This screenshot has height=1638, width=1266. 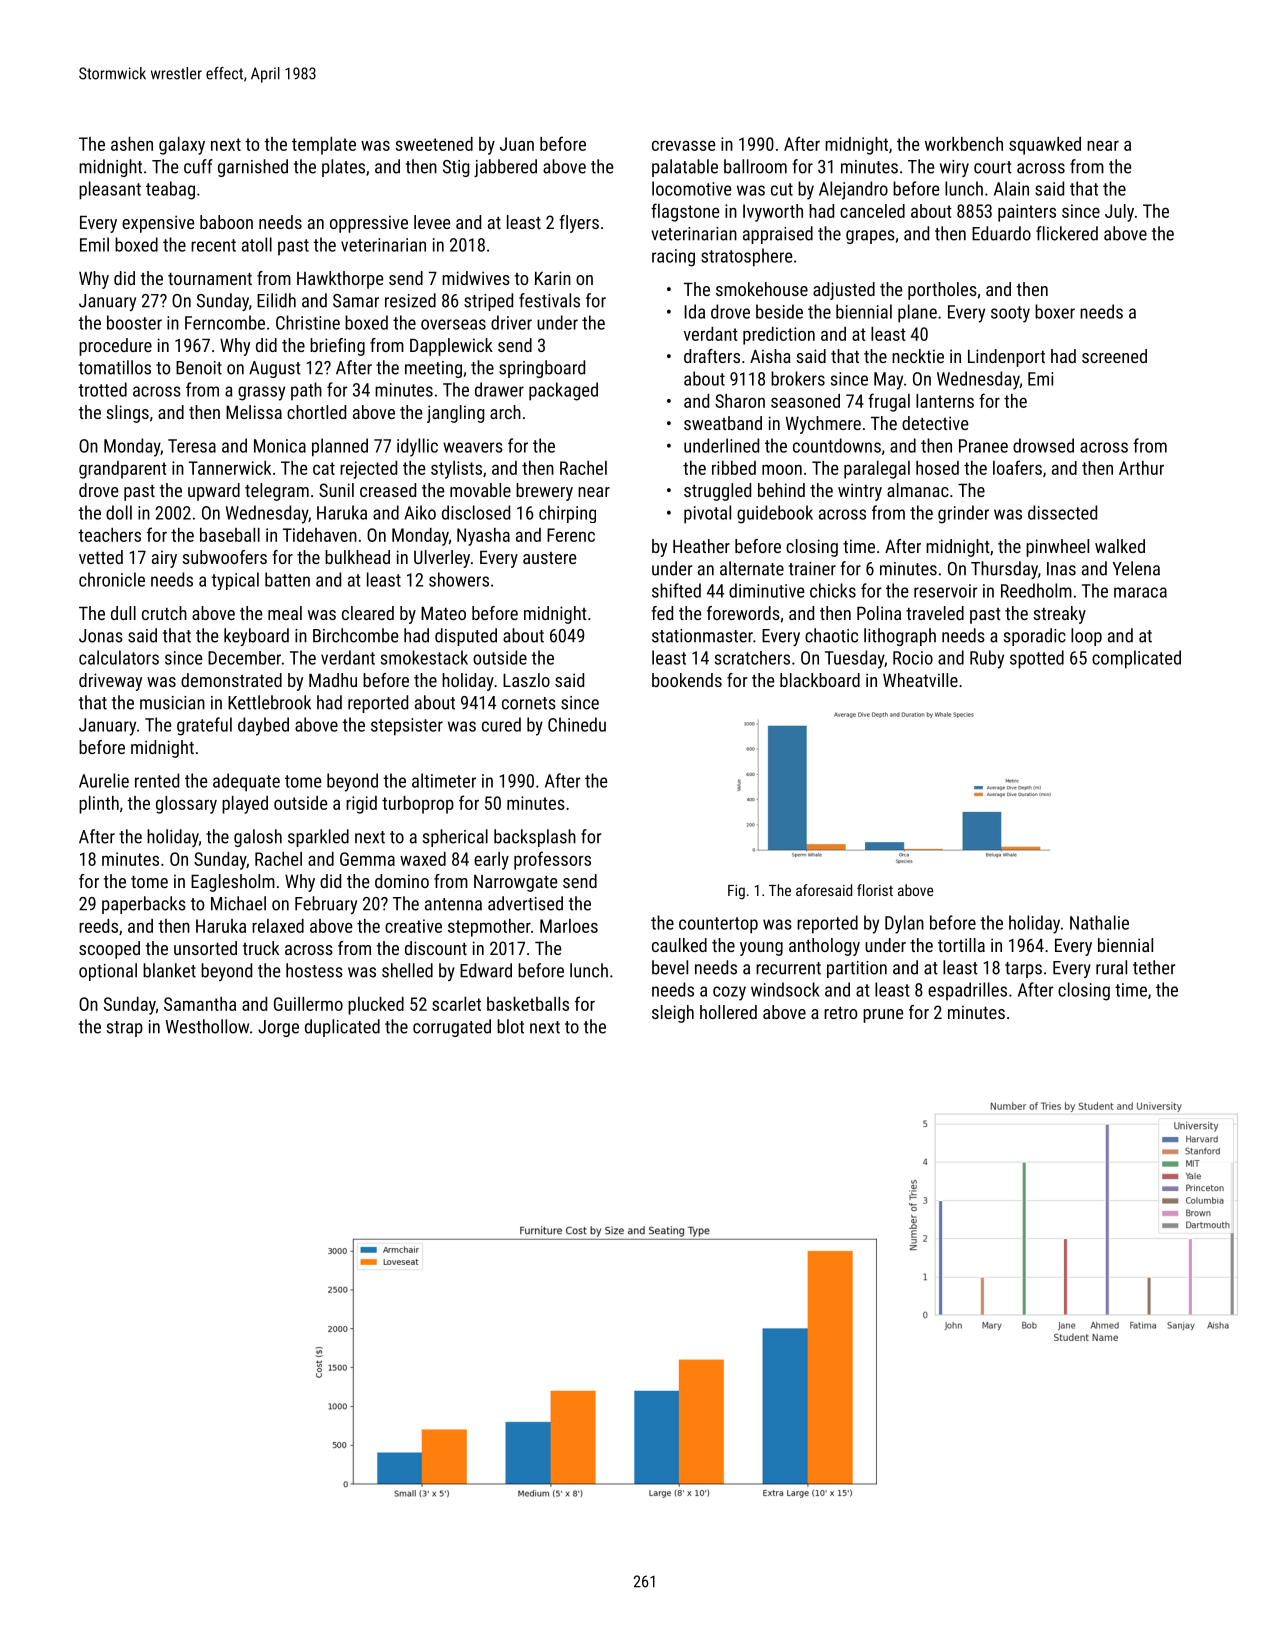 What do you see at coordinates (840, 1013) in the screenshot?
I see `retro` at bounding box center [840, 1013].
